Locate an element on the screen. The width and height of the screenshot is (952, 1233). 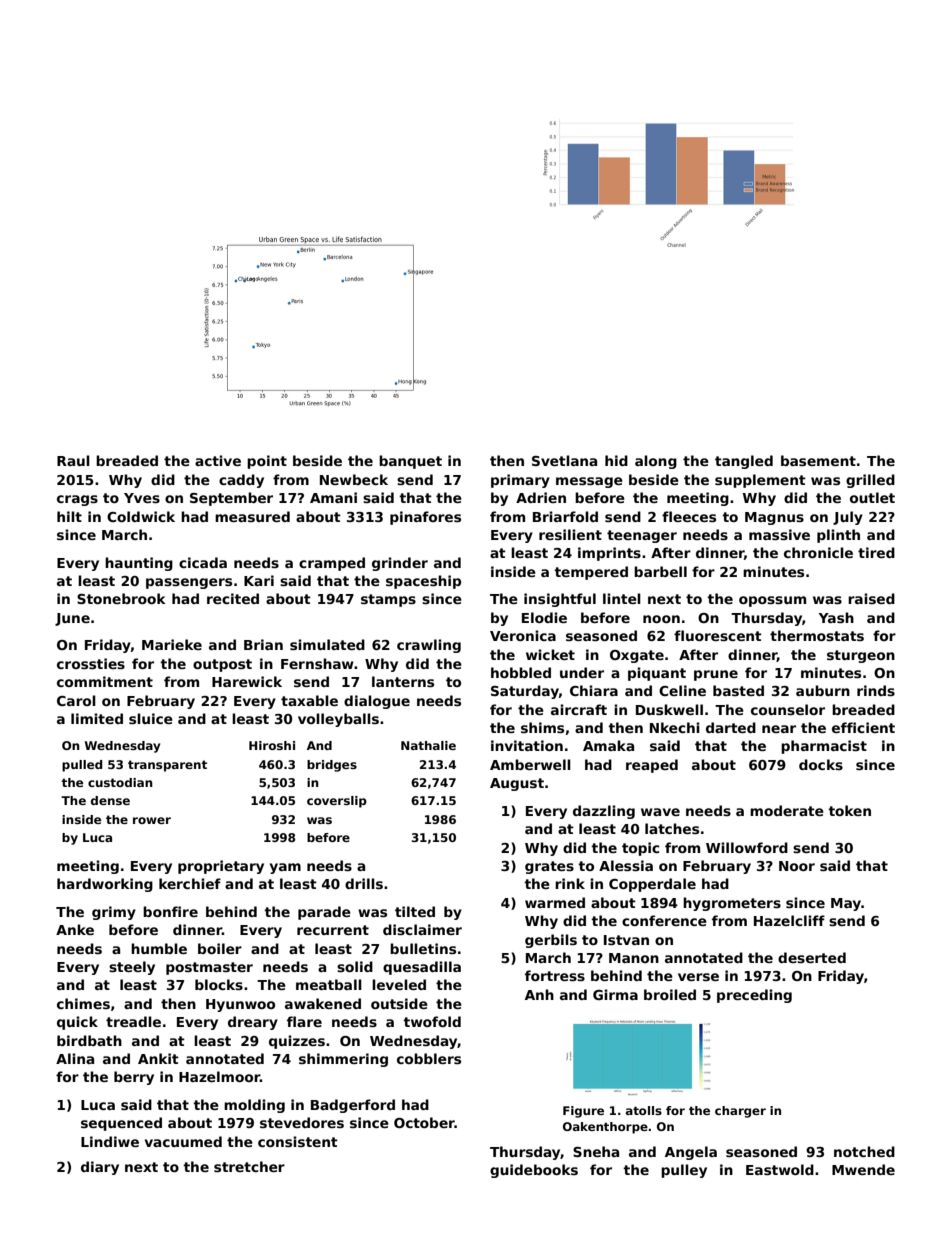
grates is located at coordinates (549, 867).
